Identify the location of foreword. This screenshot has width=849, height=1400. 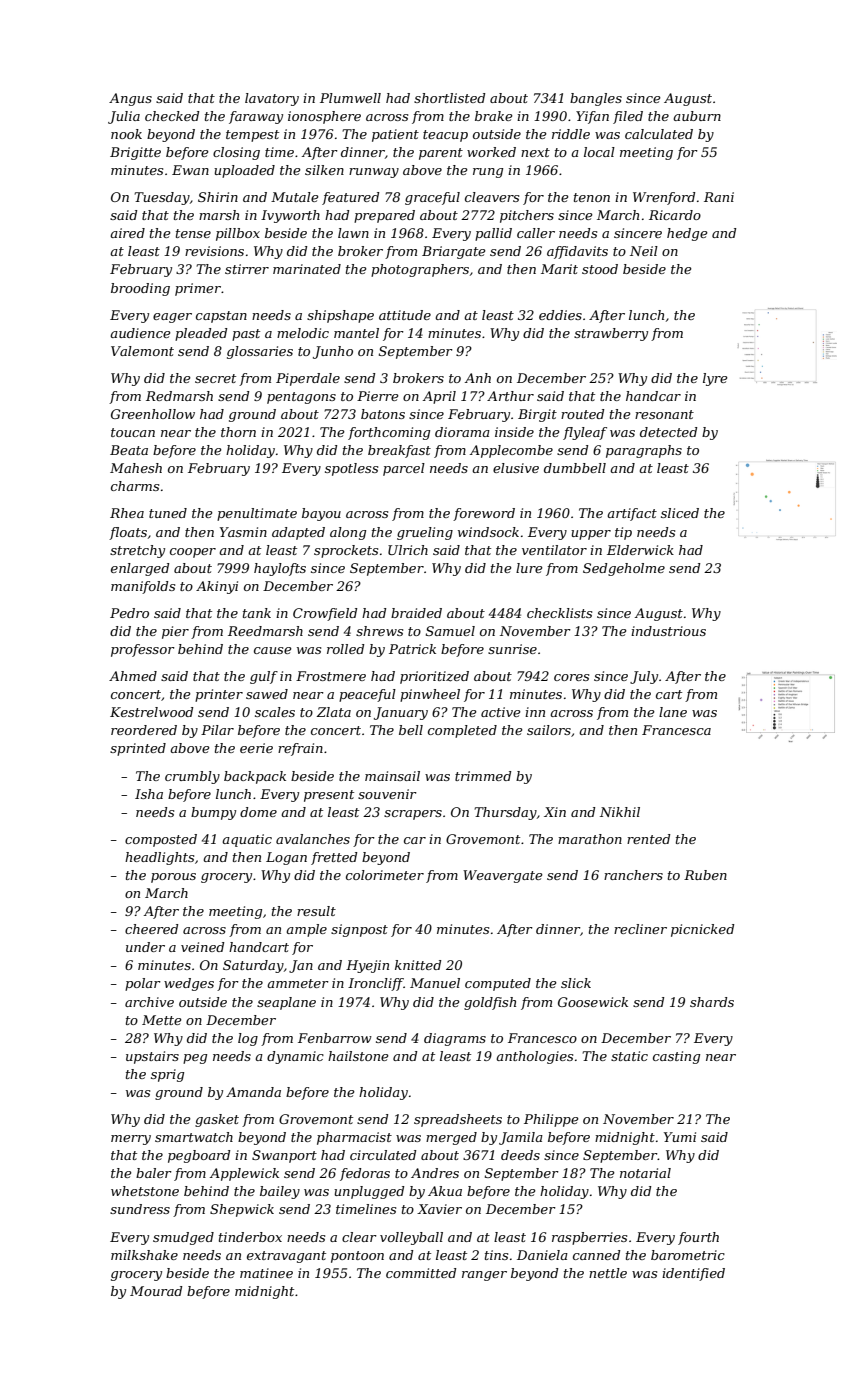
(484, 514).
